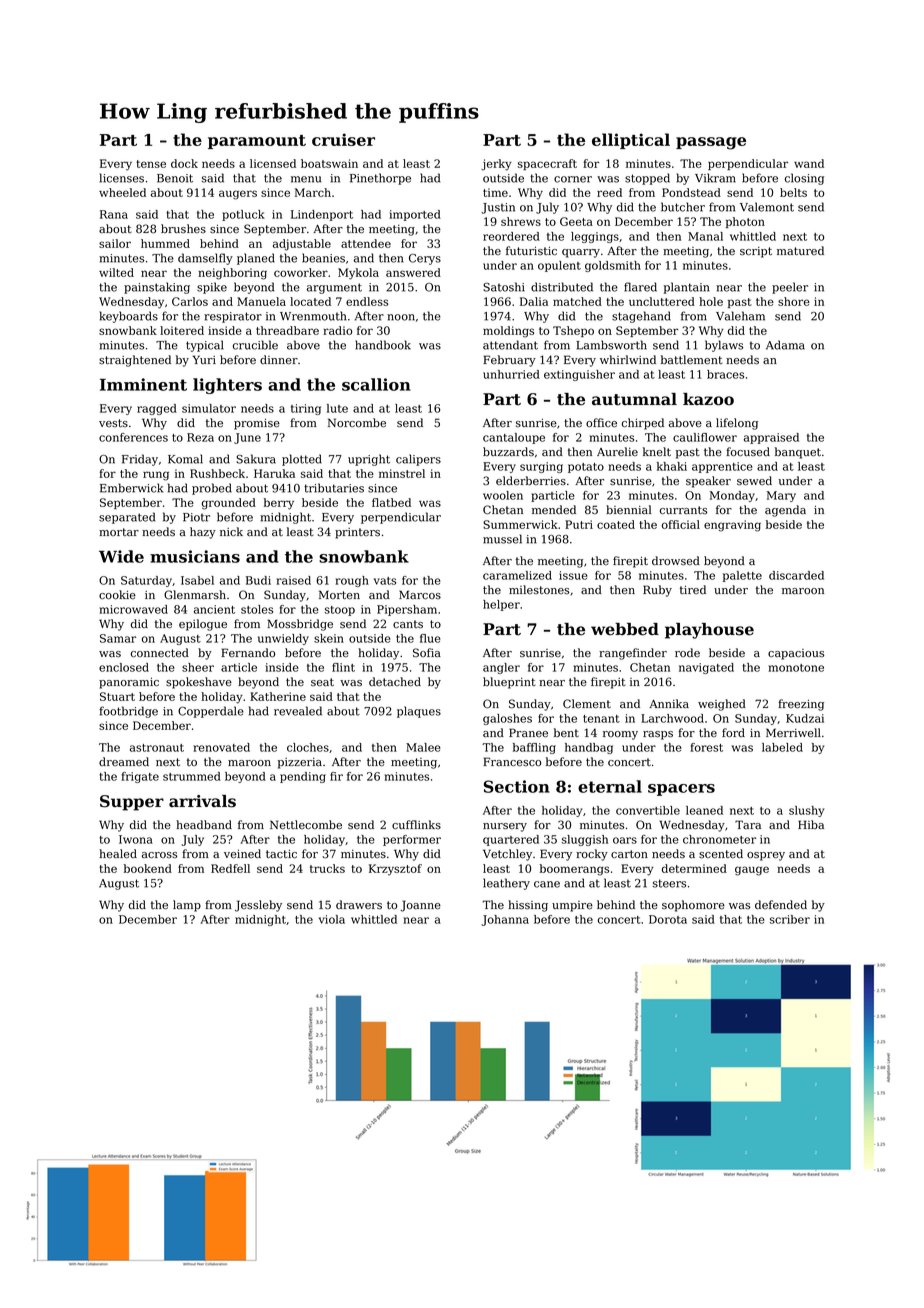 Image resolution: width=924 pixels, height=1308 pixels. Describe the element at coordinates (683, 510) in the document. I see `currants` at that location.
